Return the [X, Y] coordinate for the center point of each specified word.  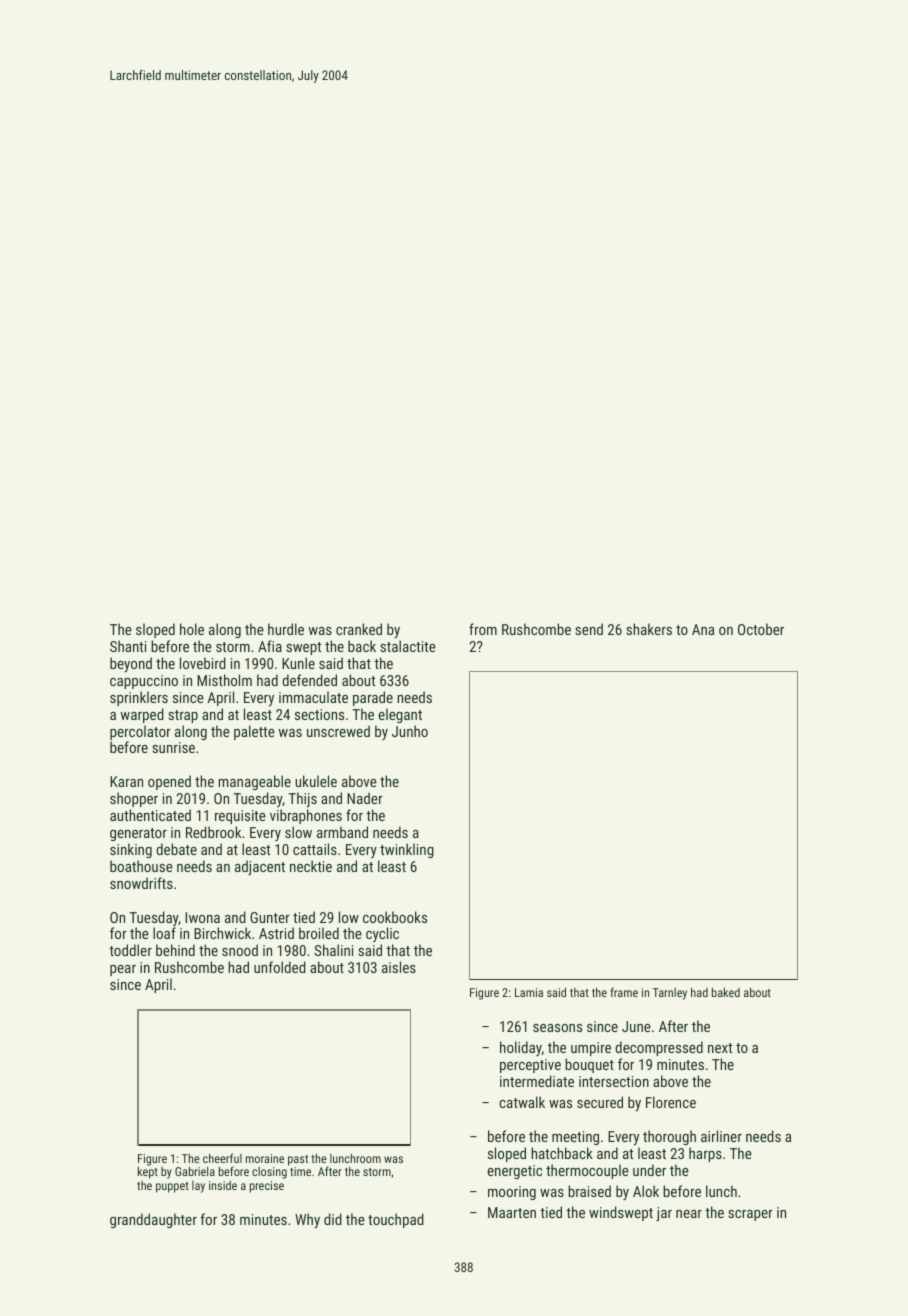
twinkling [407, 850]
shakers [649, 629]
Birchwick [222, 933]
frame [624, 992]
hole [192, 629]
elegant [400, 715]
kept [148, 1173]
